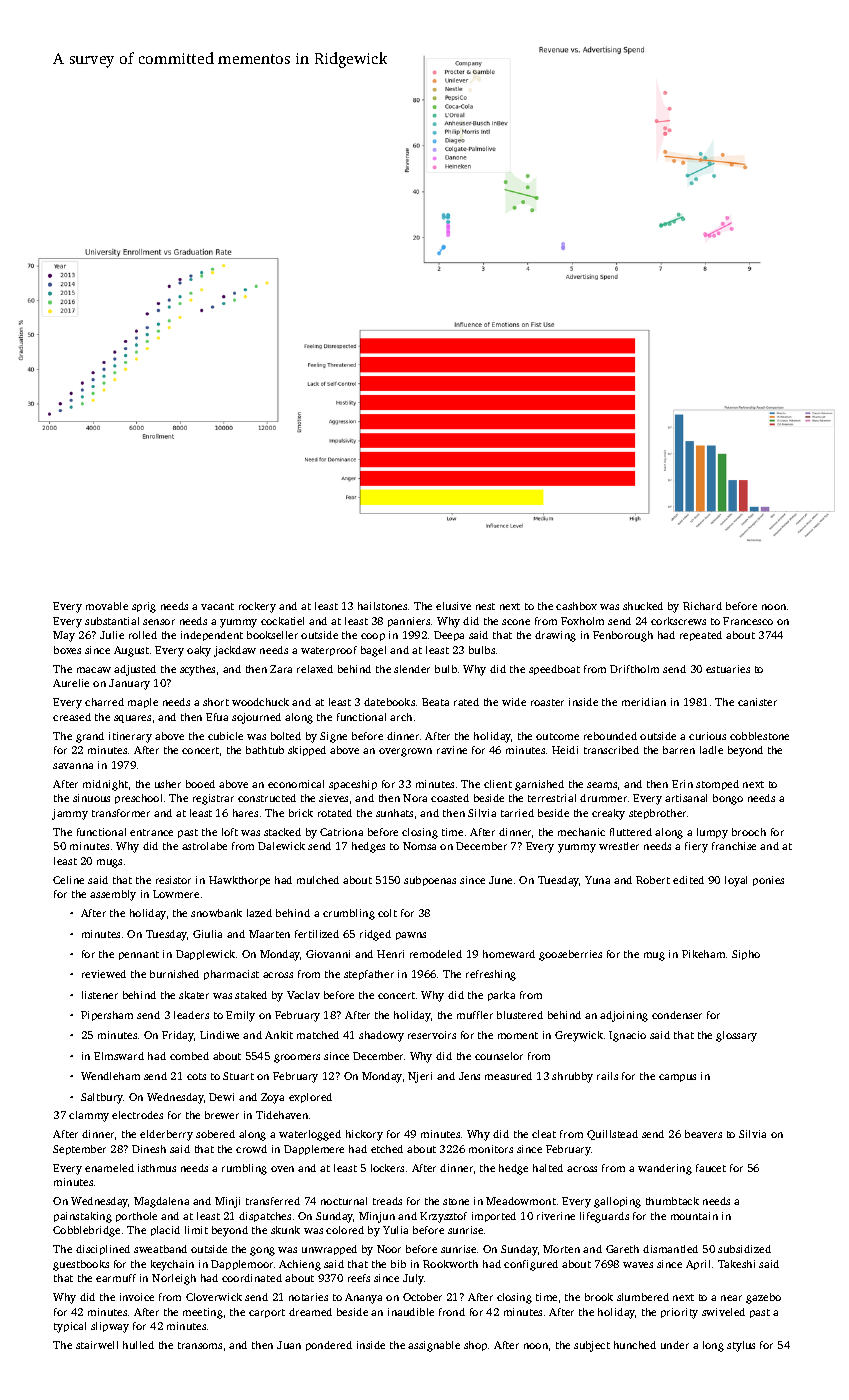 This screenshot has width=849, height=1400. I want to click on scone, so click(516, 622).
